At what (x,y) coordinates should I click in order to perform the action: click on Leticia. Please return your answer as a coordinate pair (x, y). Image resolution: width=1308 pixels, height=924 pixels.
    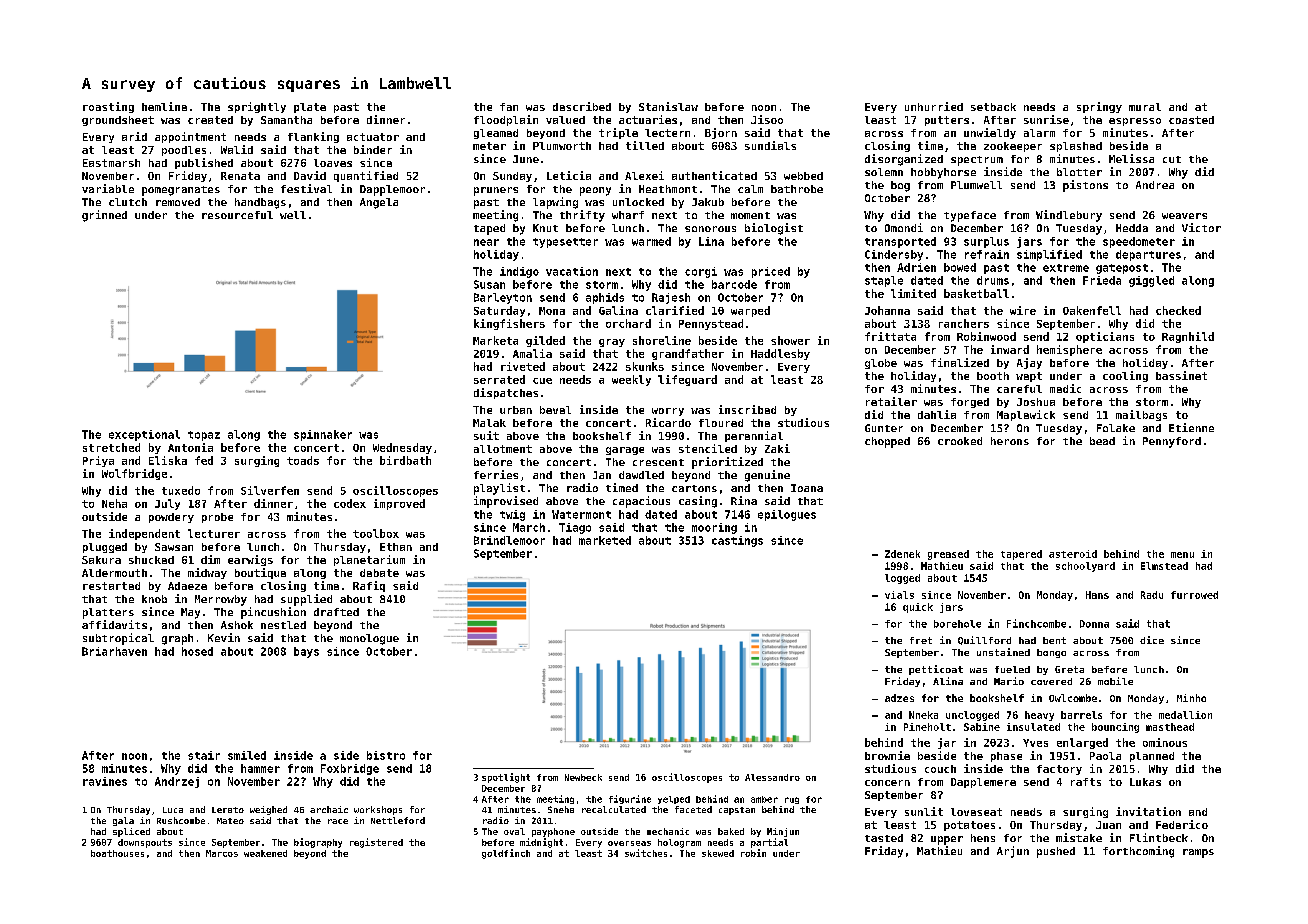
    Looking at the image, I should click on (569, 175).
